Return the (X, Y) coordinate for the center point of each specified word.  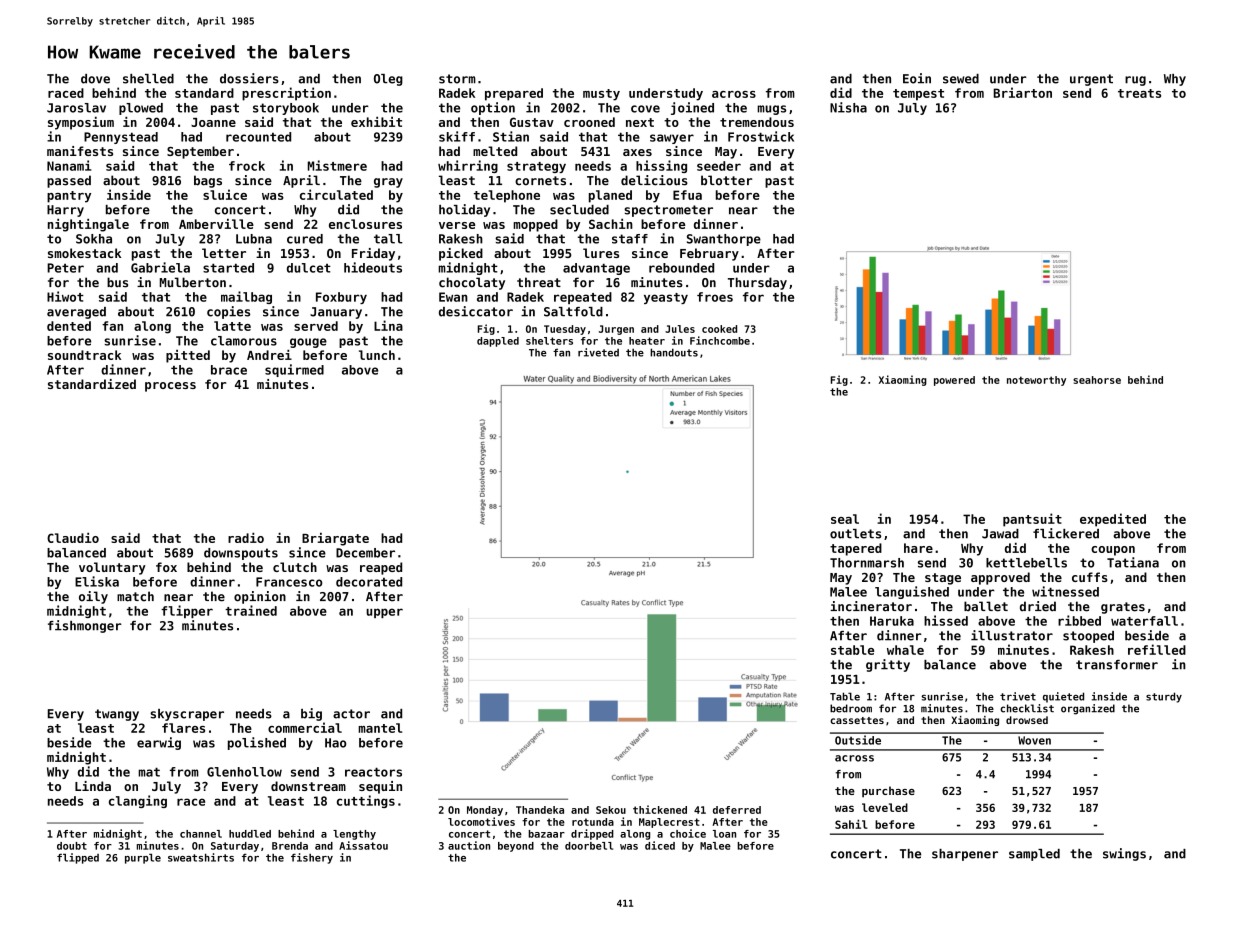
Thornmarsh (867, 563)
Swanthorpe (724, 240)
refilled (1157, 649)
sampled (1034, 855)
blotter (727, 180)
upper (384, 613)
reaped (381, 568)
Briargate (335, 539)
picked (461, 254)
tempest (918, 95)
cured (305, 239)
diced (660, 845)
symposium (81, 123)
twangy (117, 715)
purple (143, 858)
